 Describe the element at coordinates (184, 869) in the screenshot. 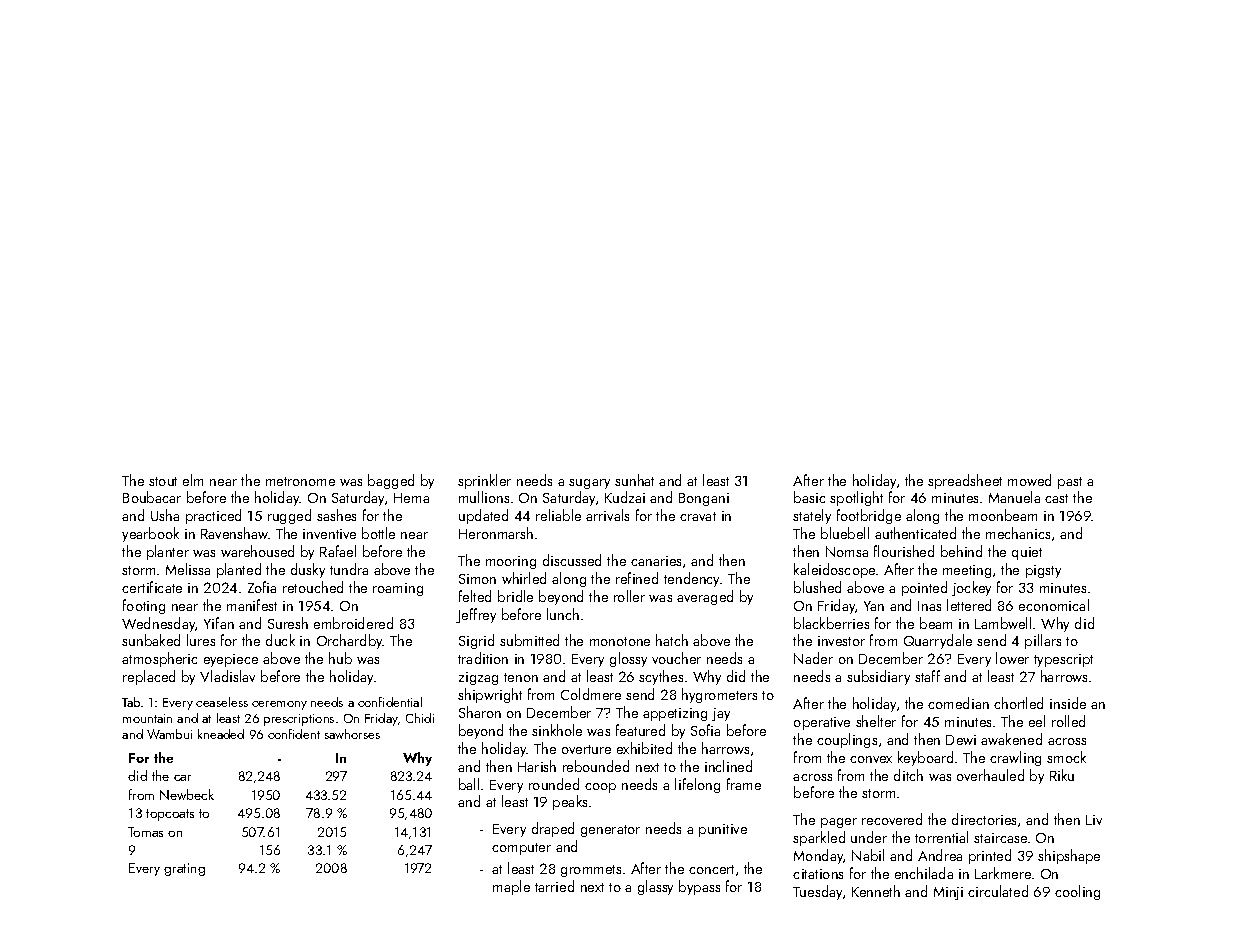

I see `grating` at that location.
